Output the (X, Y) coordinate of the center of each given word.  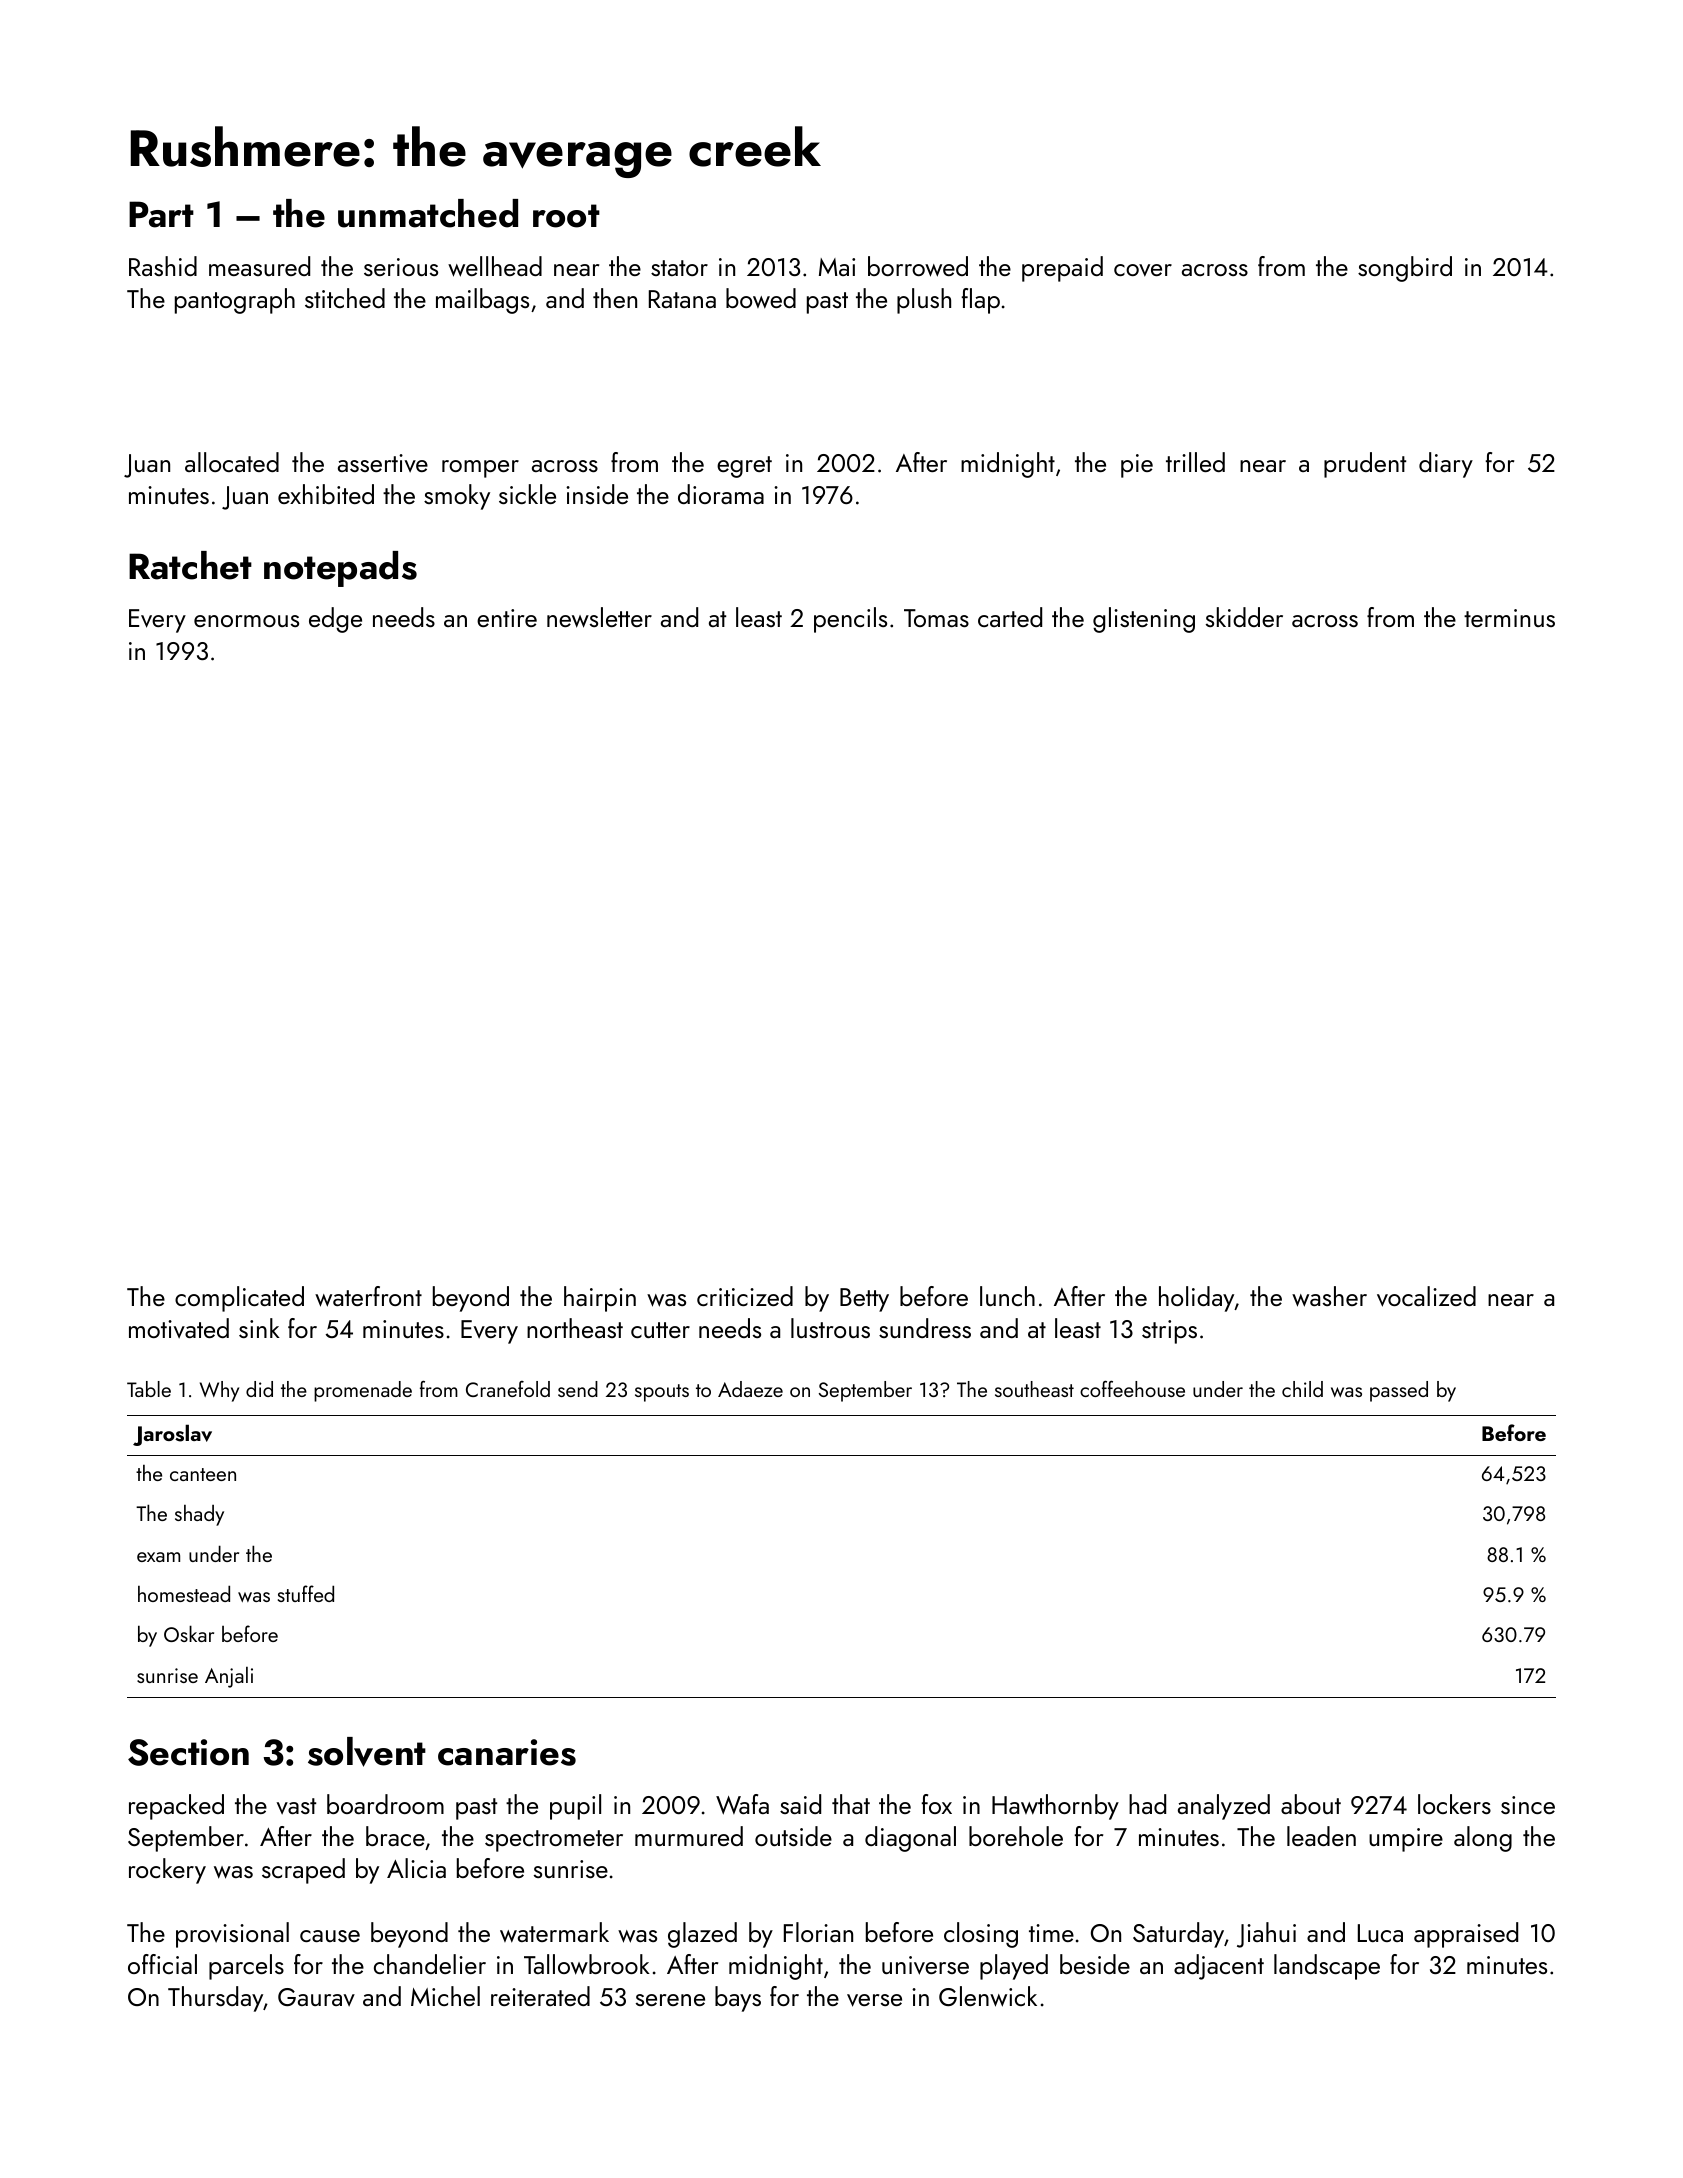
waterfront (368, 1296)
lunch (1007, 1296)
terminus (1509, 618)
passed (1399, 1391)
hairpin (600, 1299)
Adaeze (750, 1389)
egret (744, 467)
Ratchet (190, 565)
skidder (1244, 617)
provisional (232, 1935)
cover (1143, 270)
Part (161, 214)
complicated (239, 1299)
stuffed (306, 1593)
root (566, 216)
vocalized (1426, 1296)
